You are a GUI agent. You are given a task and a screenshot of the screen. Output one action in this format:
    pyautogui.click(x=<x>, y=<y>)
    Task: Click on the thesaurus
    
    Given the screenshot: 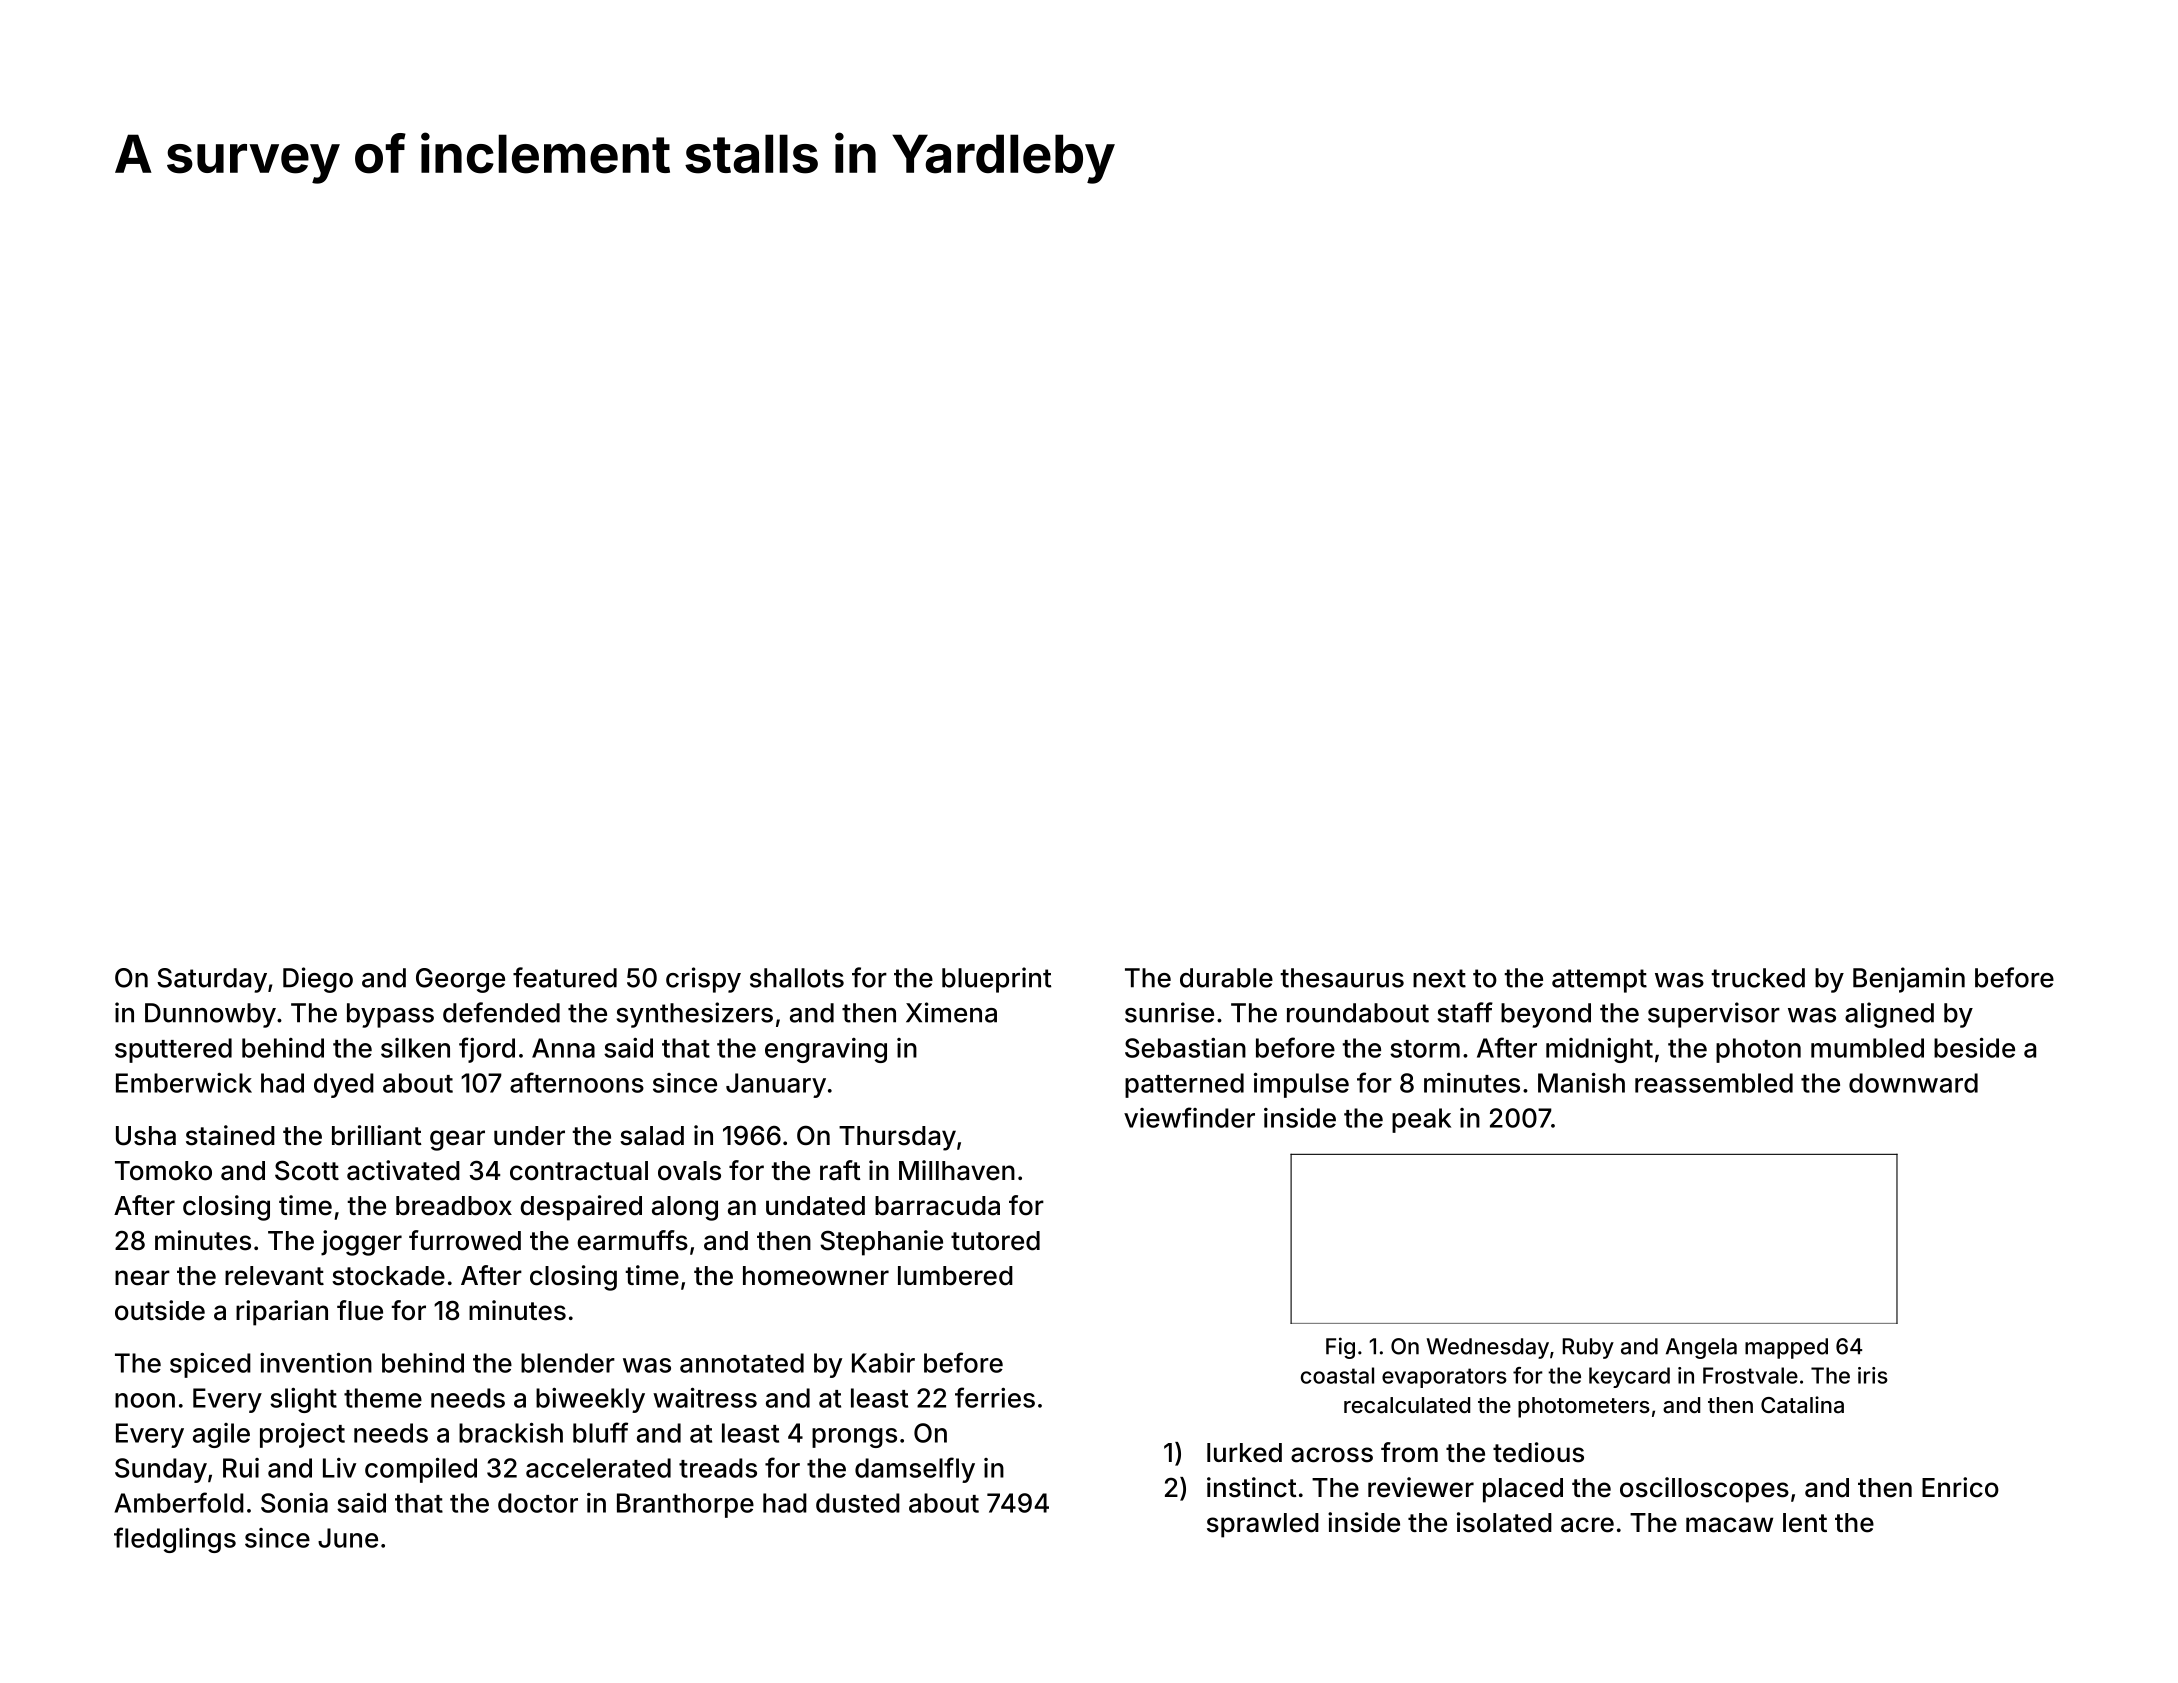 What is the action you would take?
    pyautogui.click(x=1342, y=978)
